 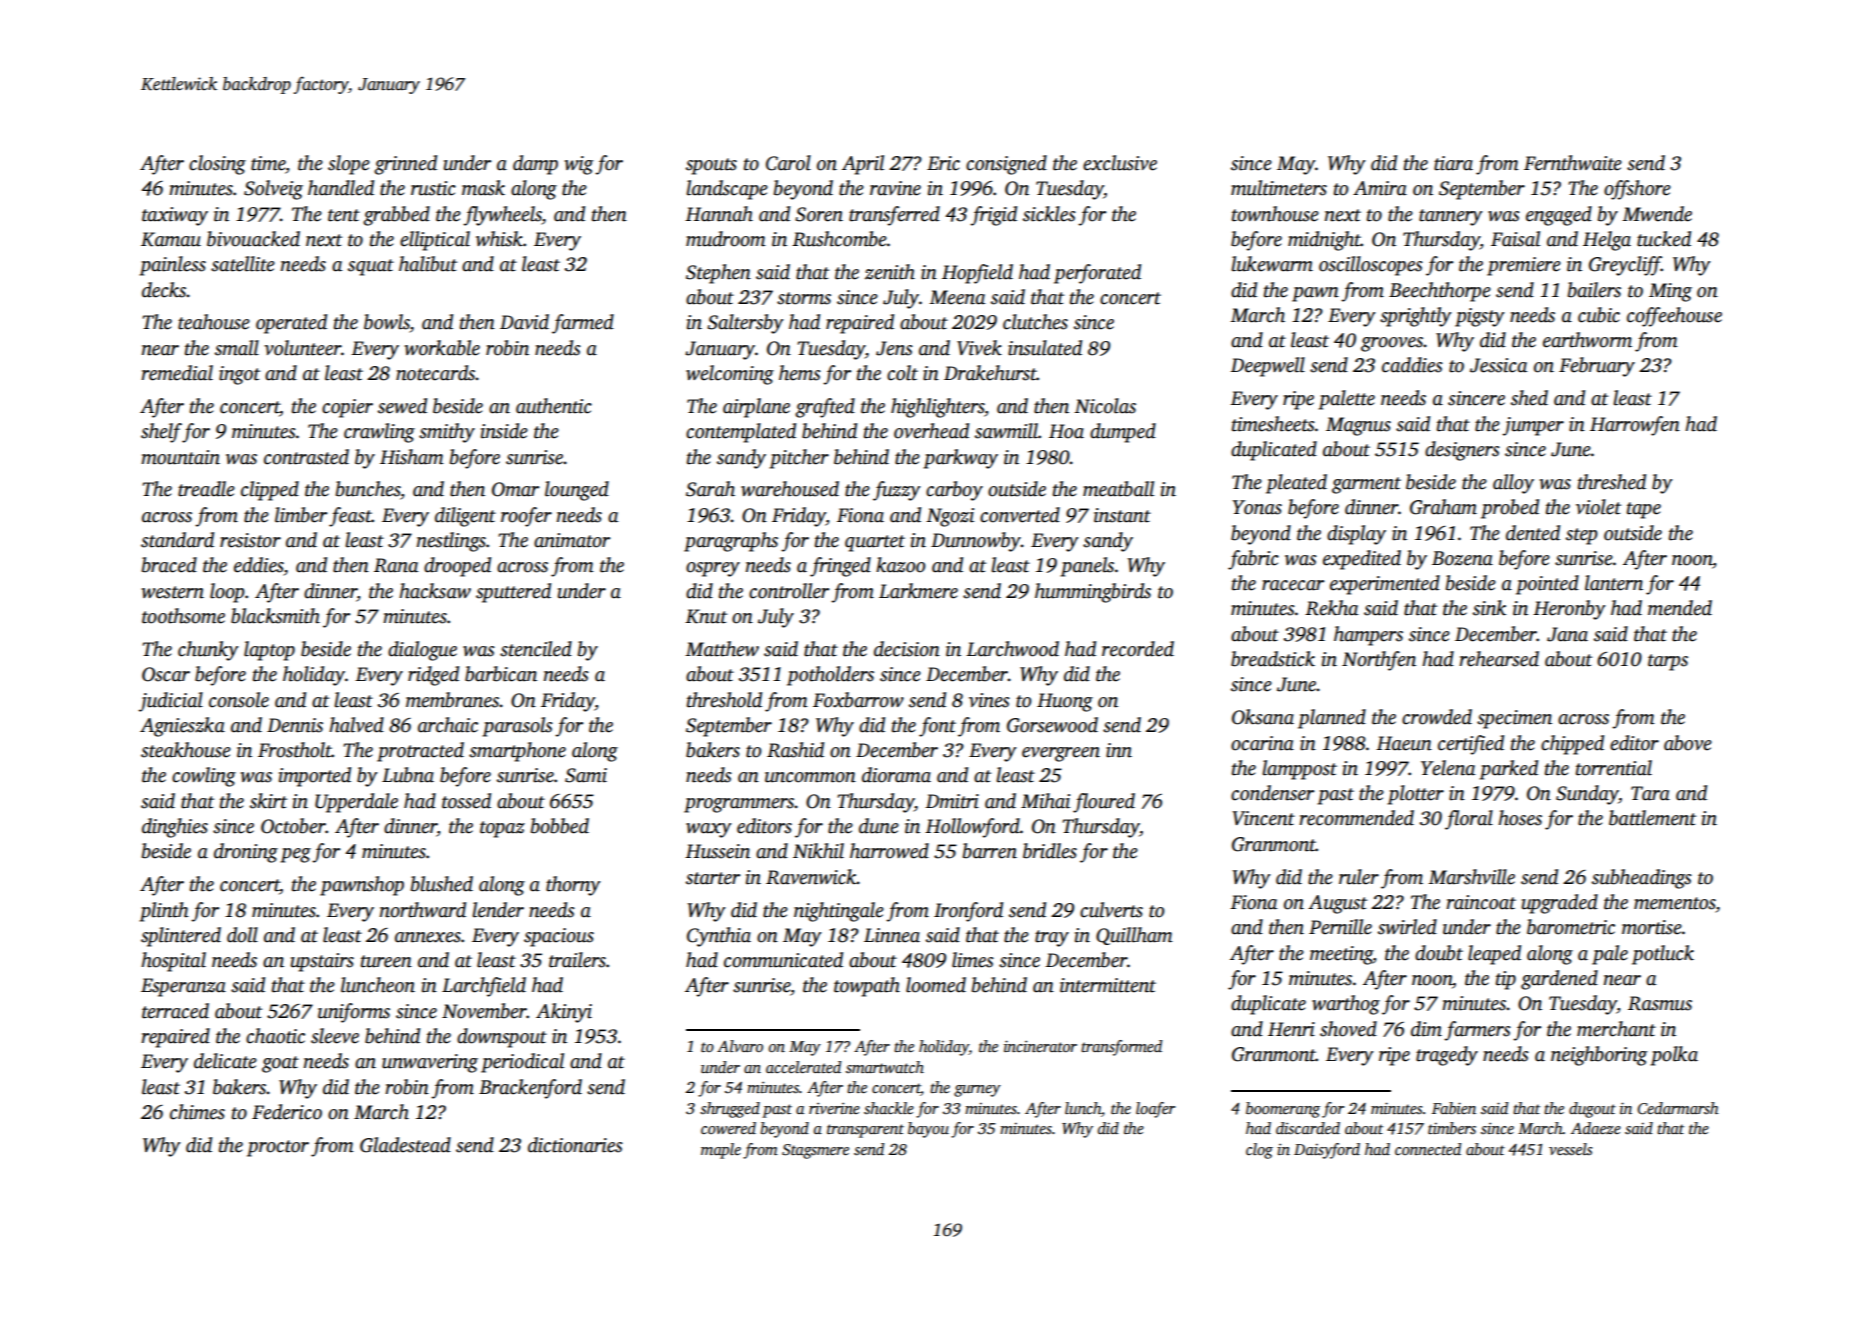 What do you see at coordinates (171, 239) in the screenshot?
I see `Kamau` at bounding box center [171, 239].
